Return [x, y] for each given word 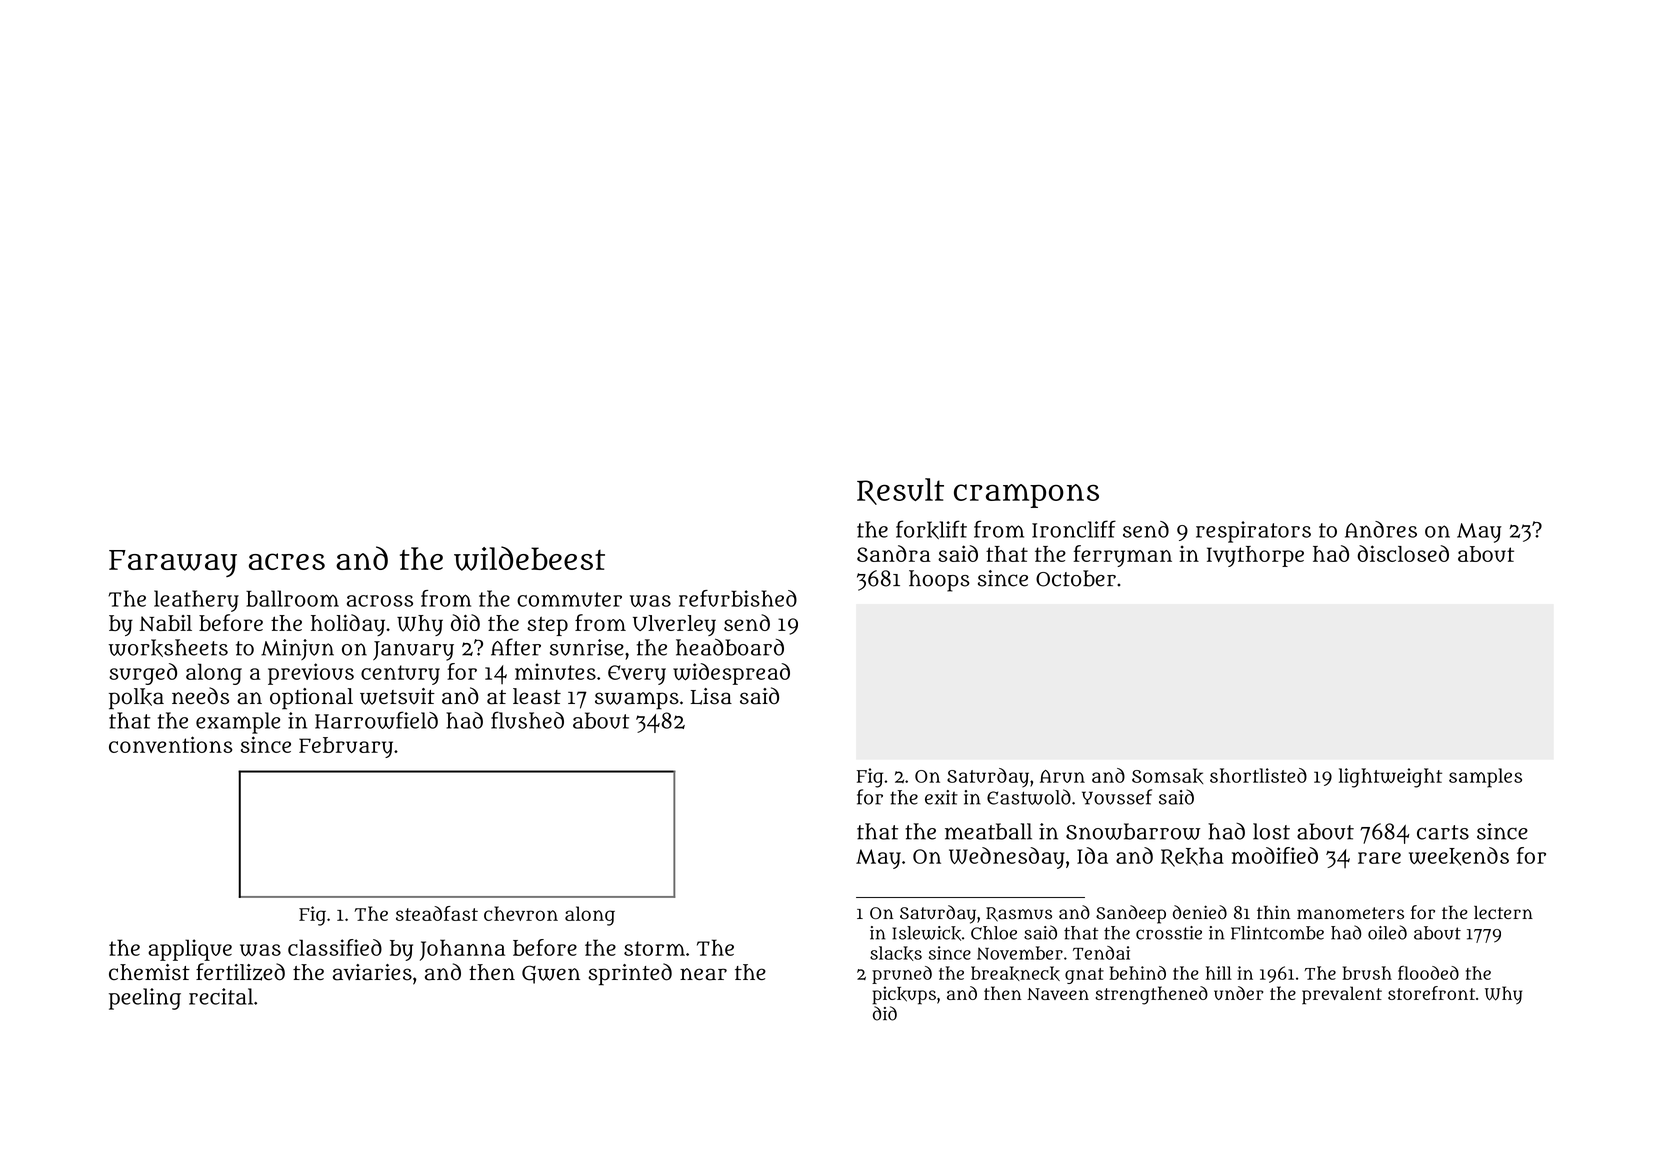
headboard [730, 647]
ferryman [1123, 556]
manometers [1350, 913]
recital [221, 996]
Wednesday [1007, 858]
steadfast [437, 913]
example [238, 723]
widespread [731, 674]
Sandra [894, 553]
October [1076, 578]
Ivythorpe [1255, 556]
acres [287, 561]
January [413, 651]
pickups [904, 995]
